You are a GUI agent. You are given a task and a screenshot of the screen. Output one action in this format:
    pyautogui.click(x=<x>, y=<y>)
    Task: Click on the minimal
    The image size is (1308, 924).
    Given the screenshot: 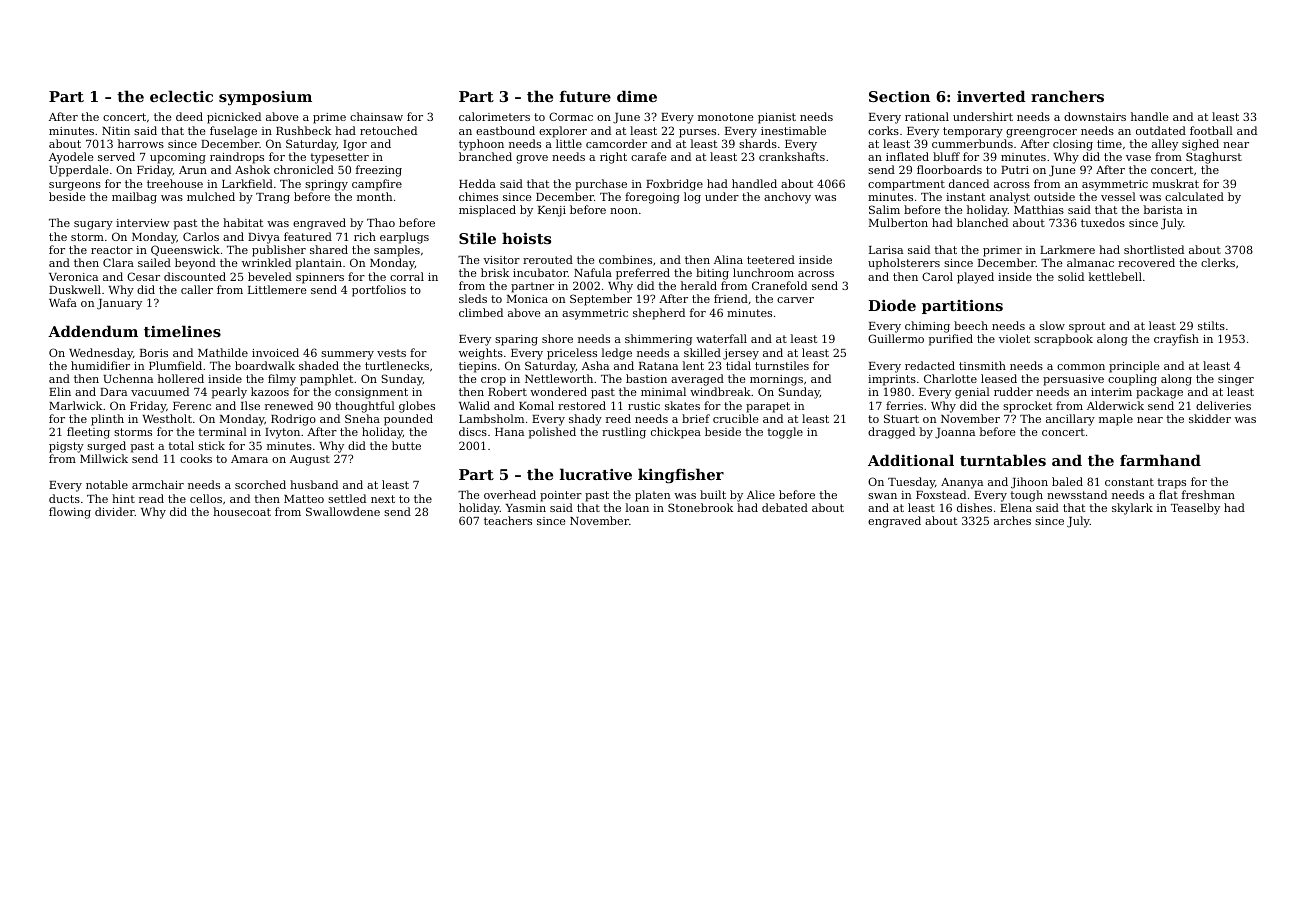 What is the action you would take?
    pyautogui.click(x=663, y=391)
